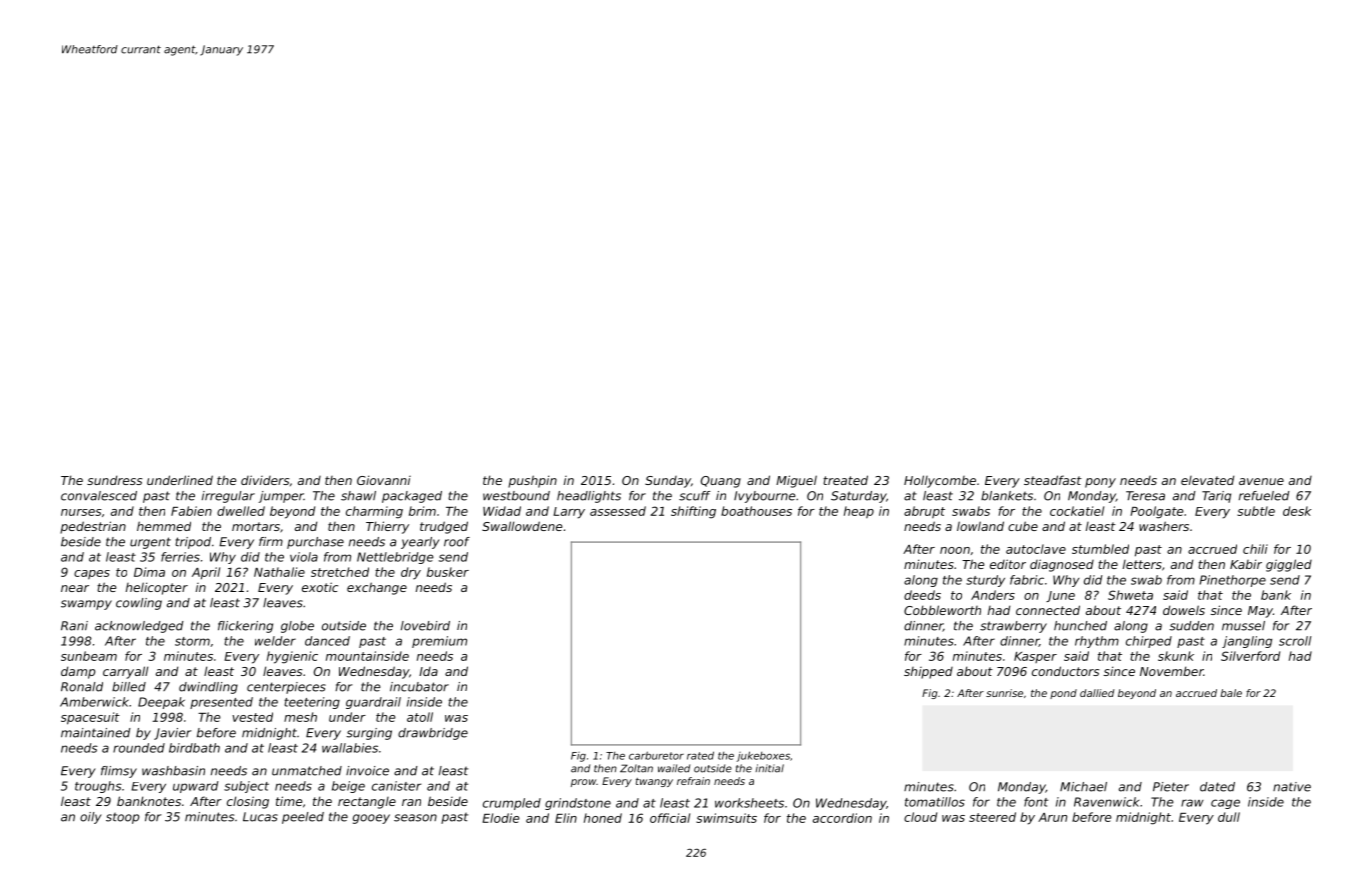 The image size is (1372, 887). I want to click on headlights, so click(589, 497).
